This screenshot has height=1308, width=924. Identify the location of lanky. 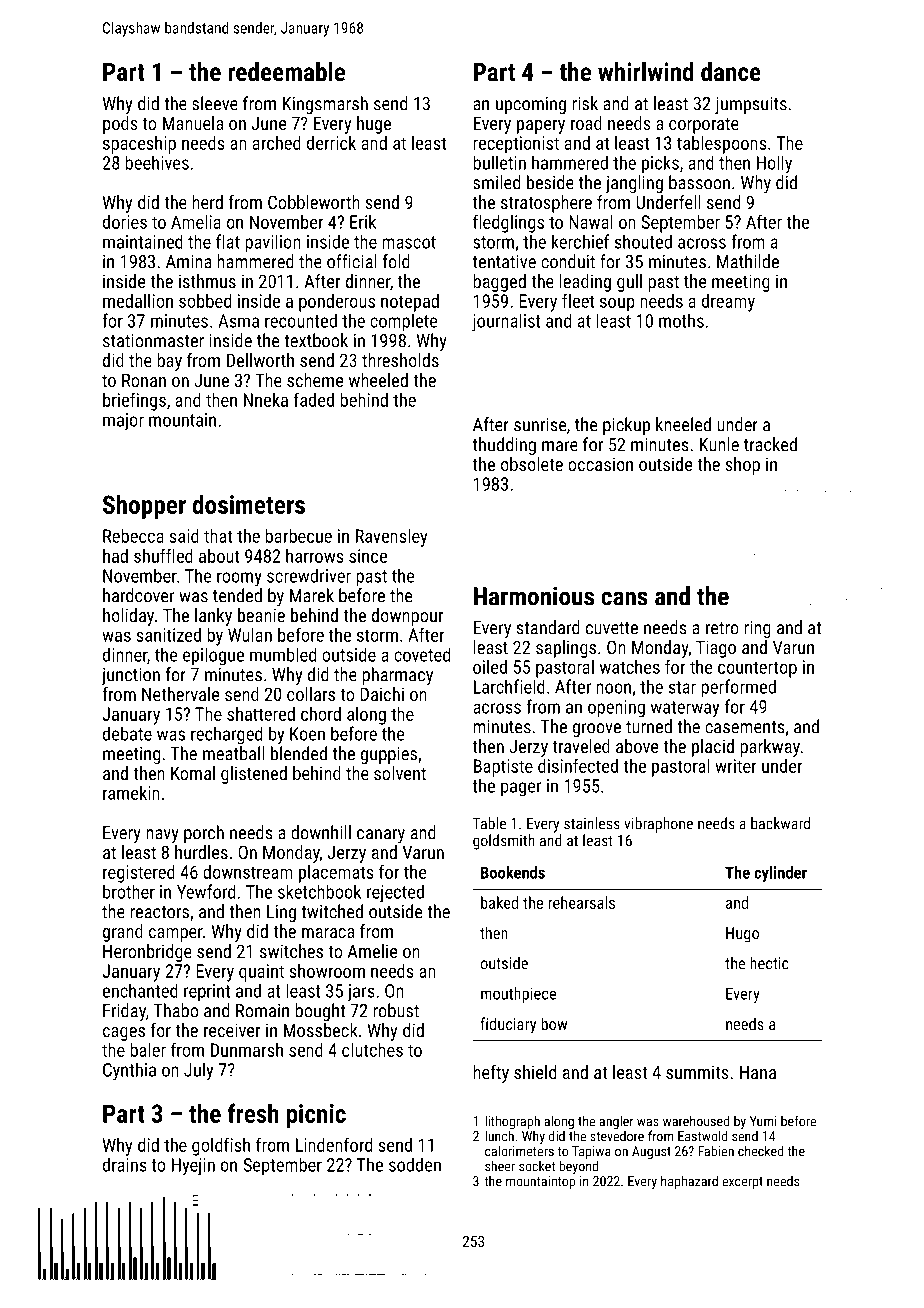
(213, 617).
